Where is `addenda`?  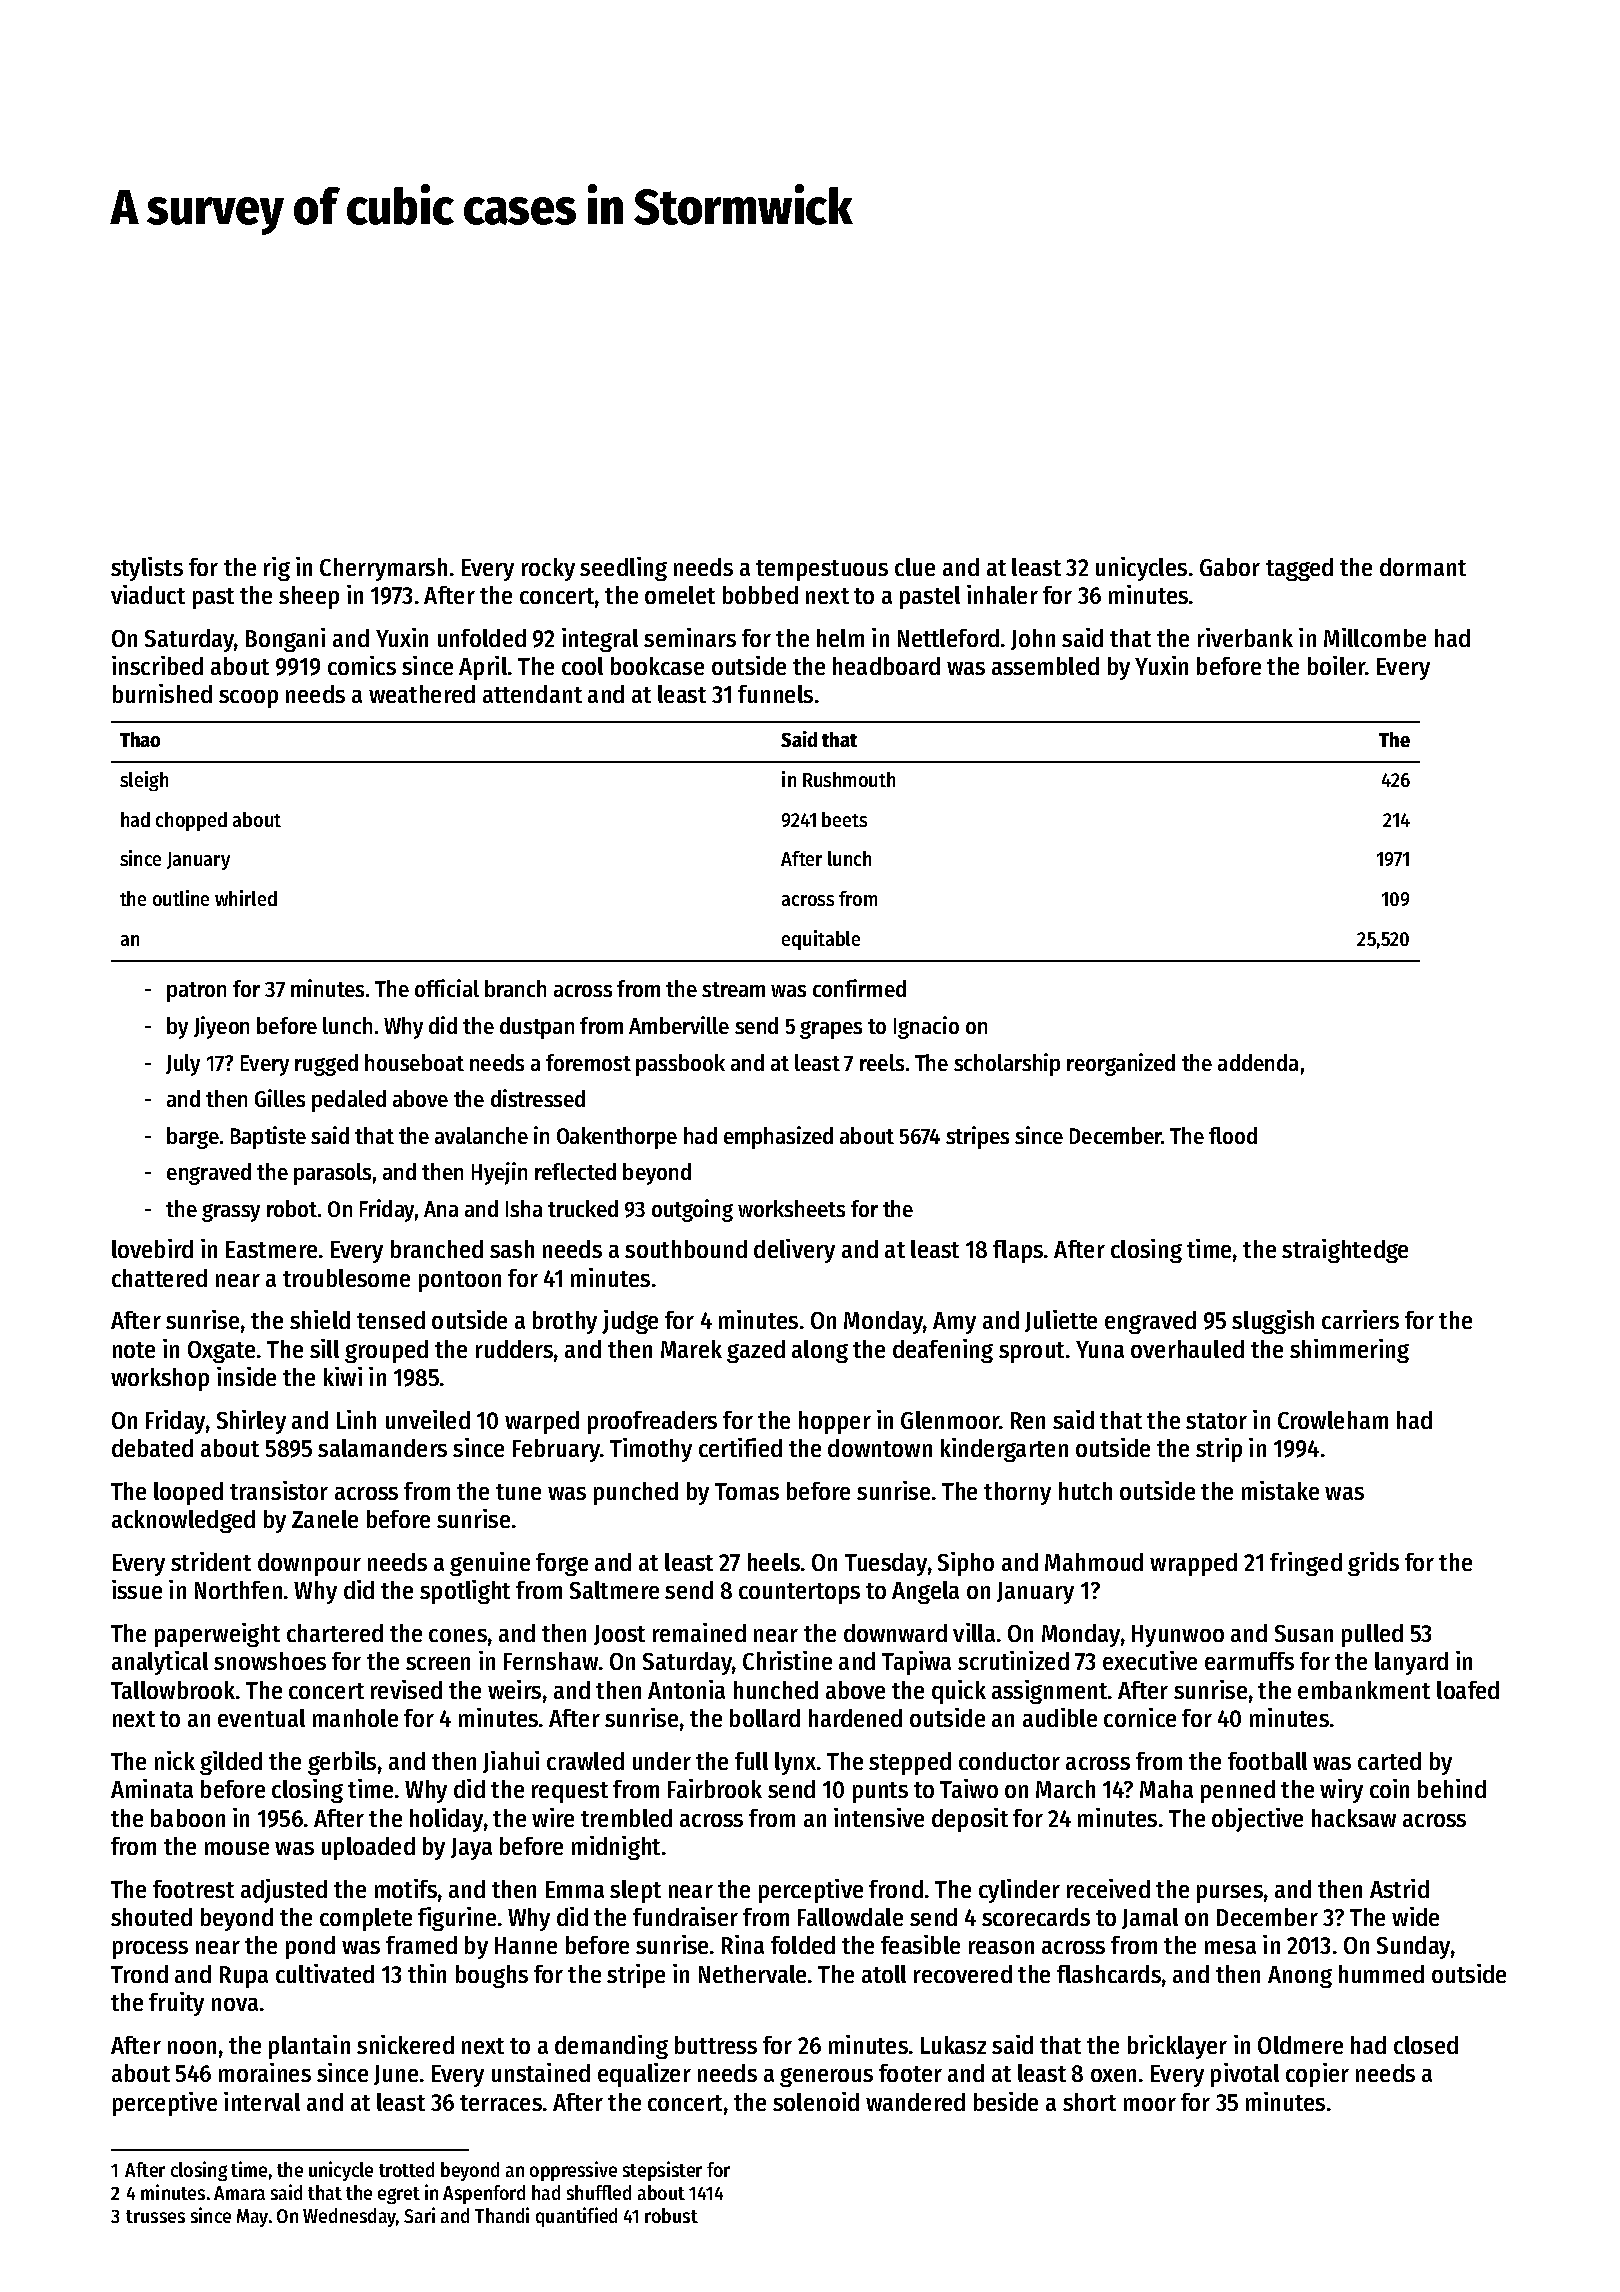
addenda is located at coordinates (1258, 1062).
